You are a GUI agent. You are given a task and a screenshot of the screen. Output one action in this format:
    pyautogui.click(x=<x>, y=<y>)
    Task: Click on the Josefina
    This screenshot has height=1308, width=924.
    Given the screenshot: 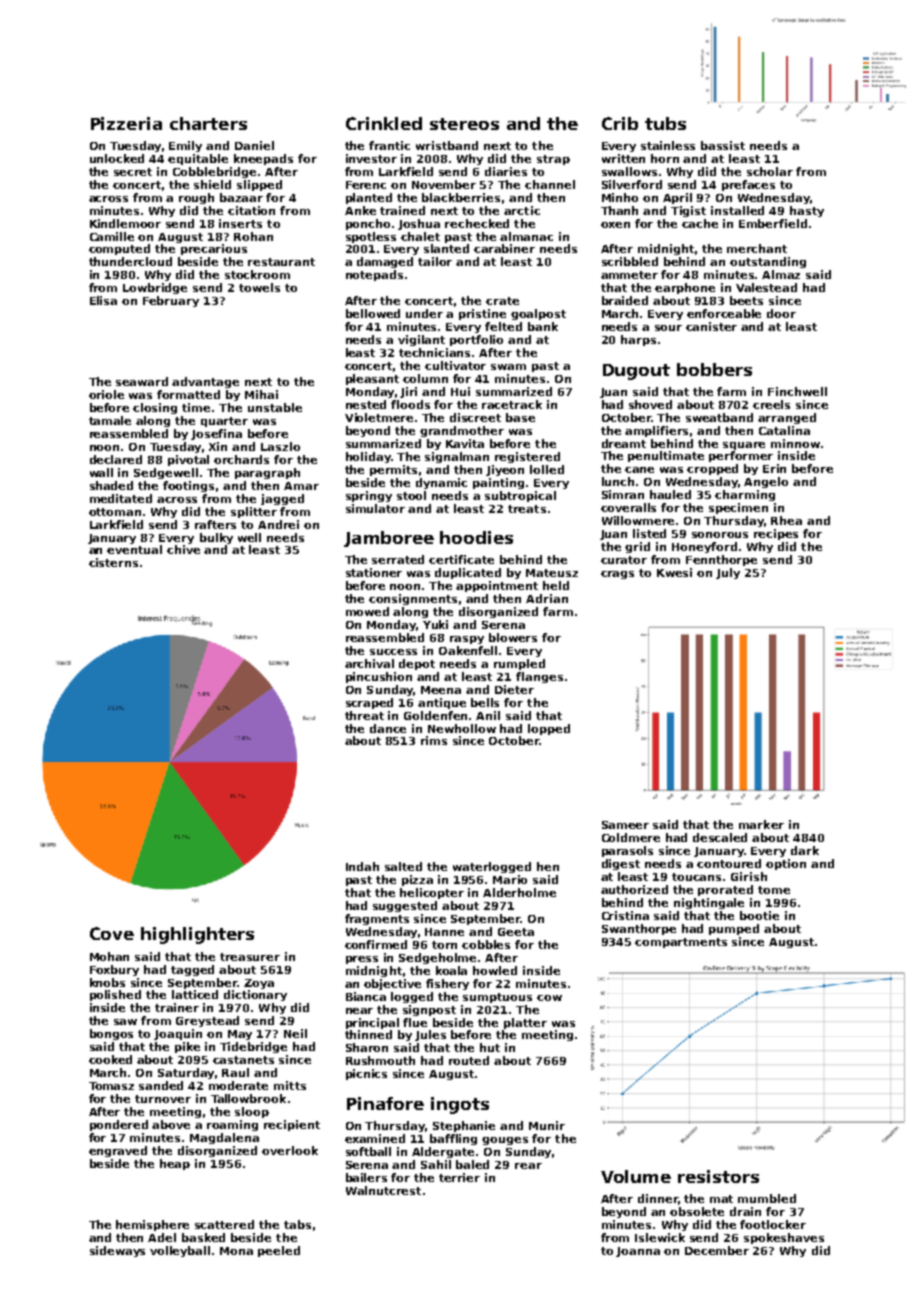 What is the action you would take?
    pyautogui.click(x=216, y=434)
